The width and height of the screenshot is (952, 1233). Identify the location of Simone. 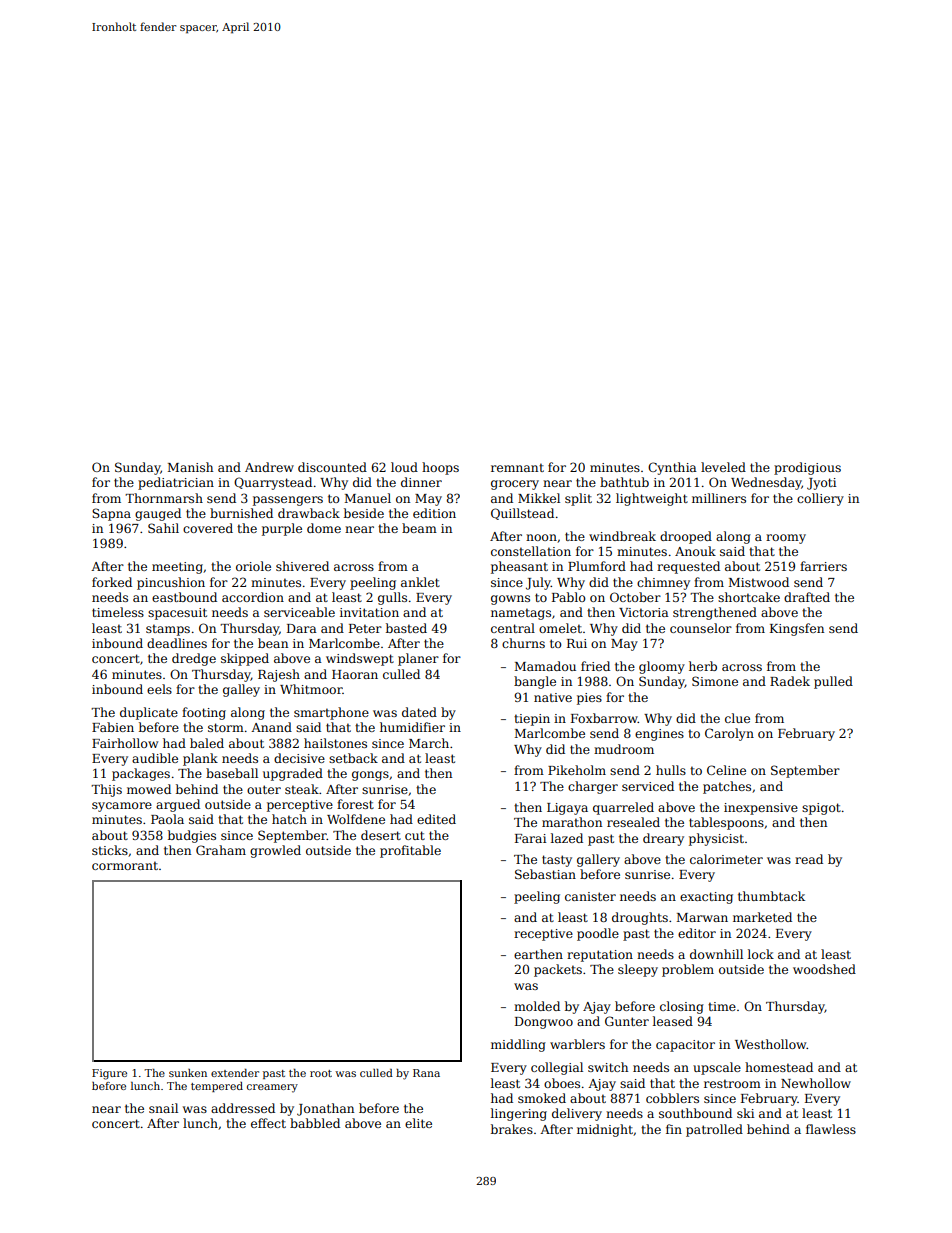
(715, 681).
